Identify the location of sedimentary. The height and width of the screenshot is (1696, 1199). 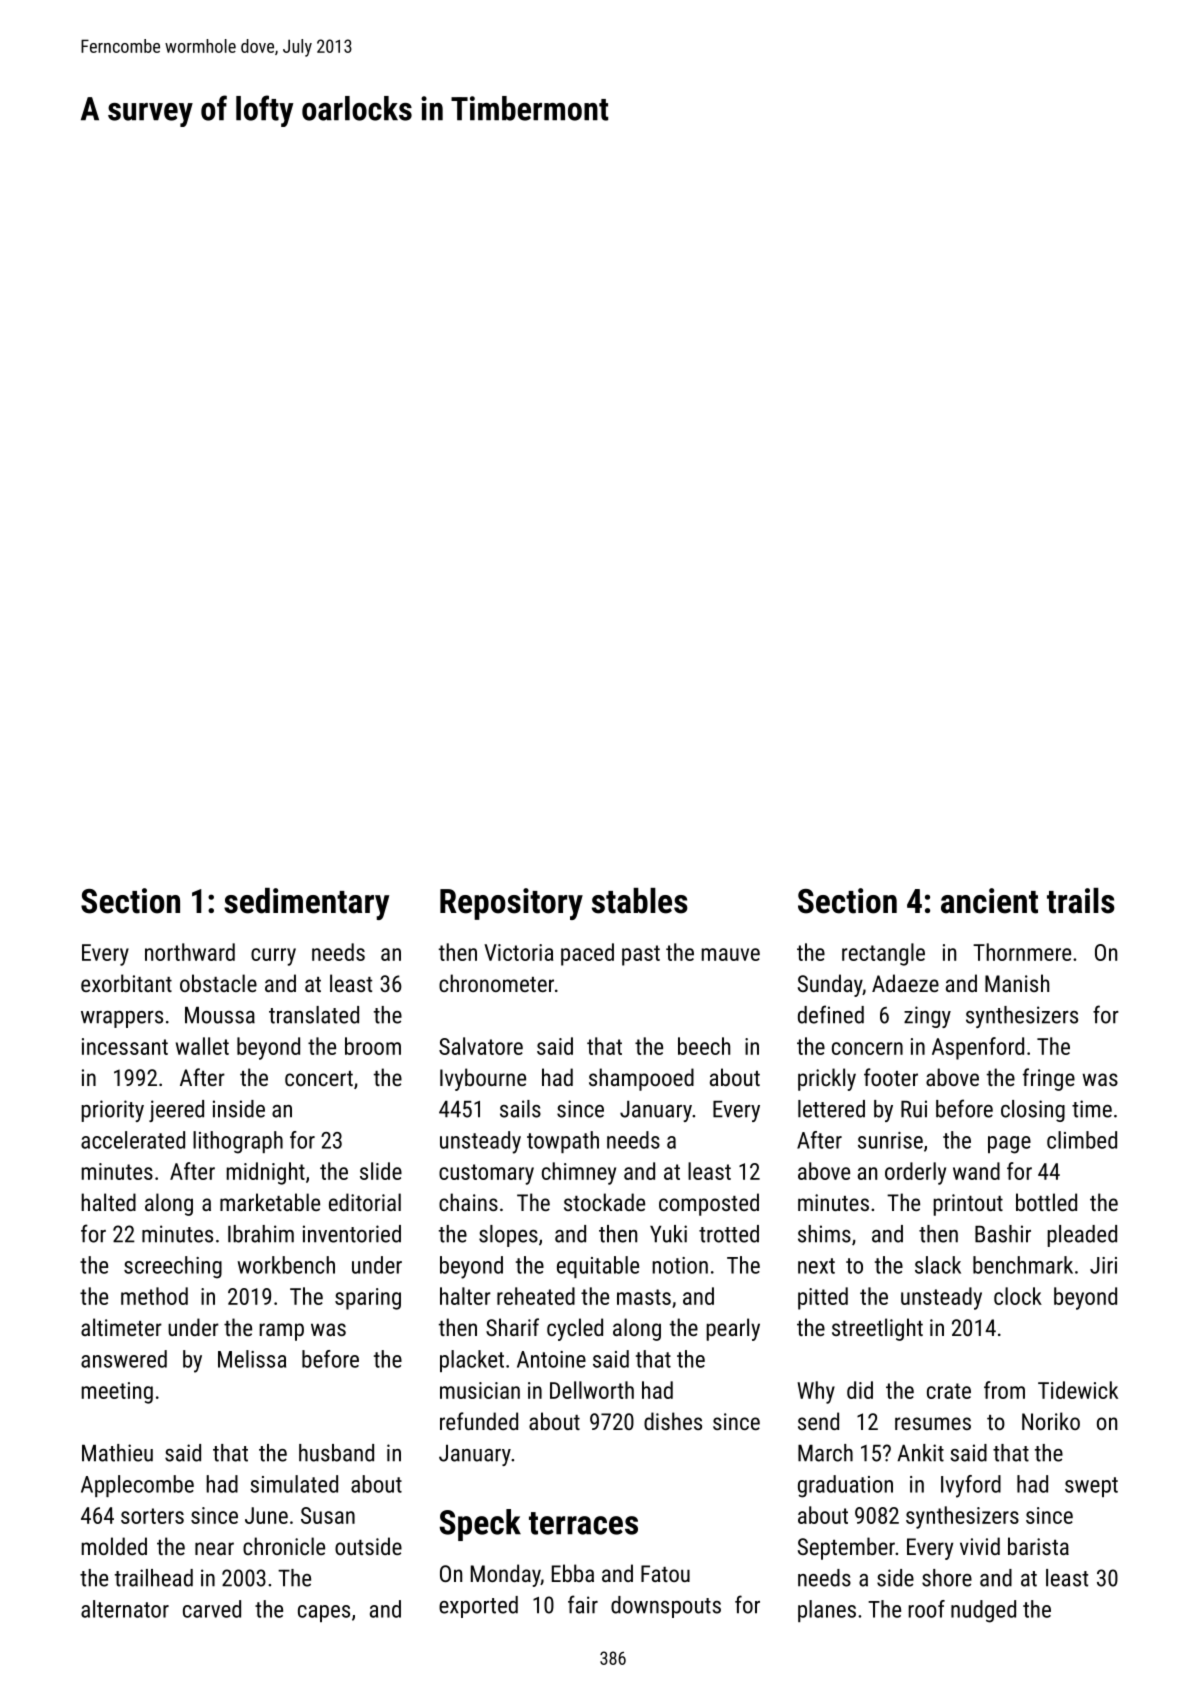
(306, 904).
